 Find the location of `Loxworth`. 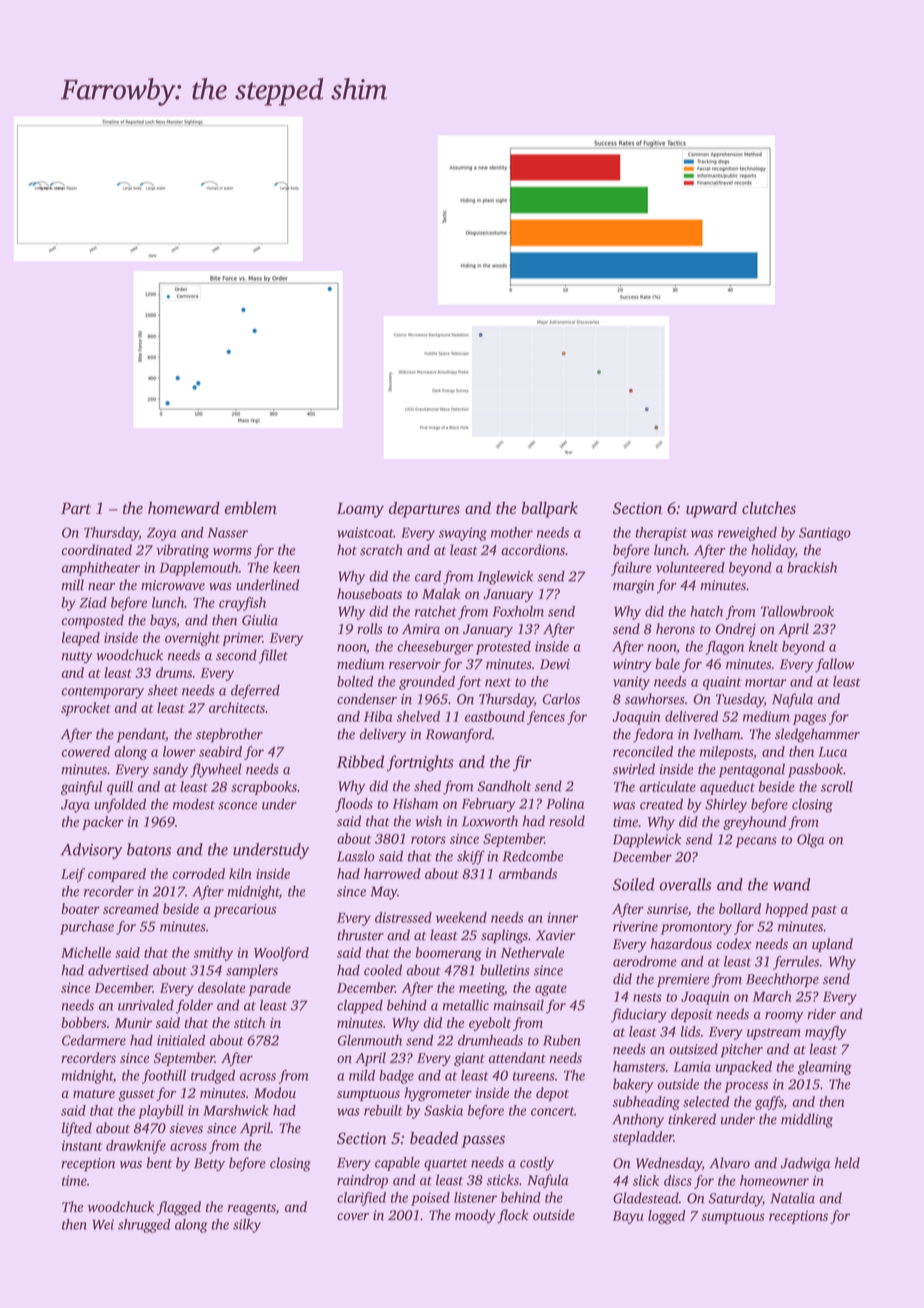

Loxworth is located at coordinates (490, 821).
